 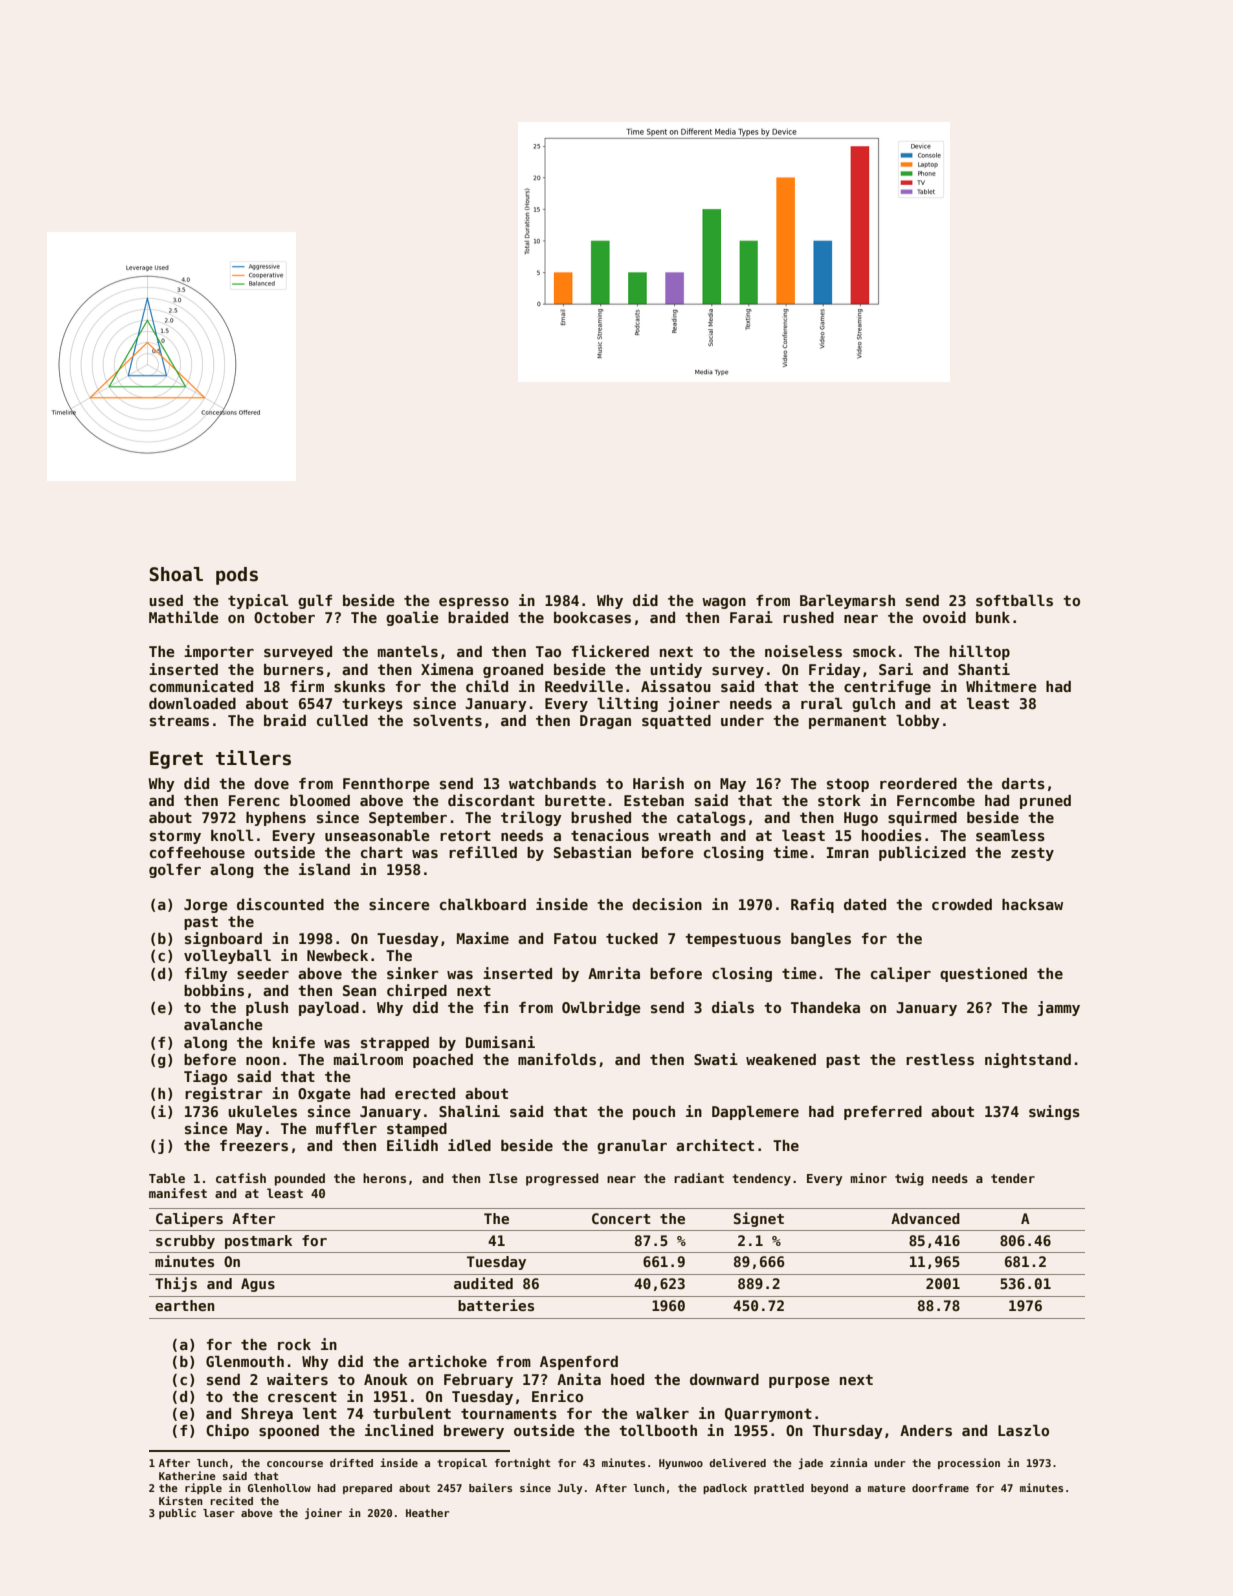 What do you see at coordinates (980, 652) in the document?
I see `hilltop` at bounding box center [980, 652].
